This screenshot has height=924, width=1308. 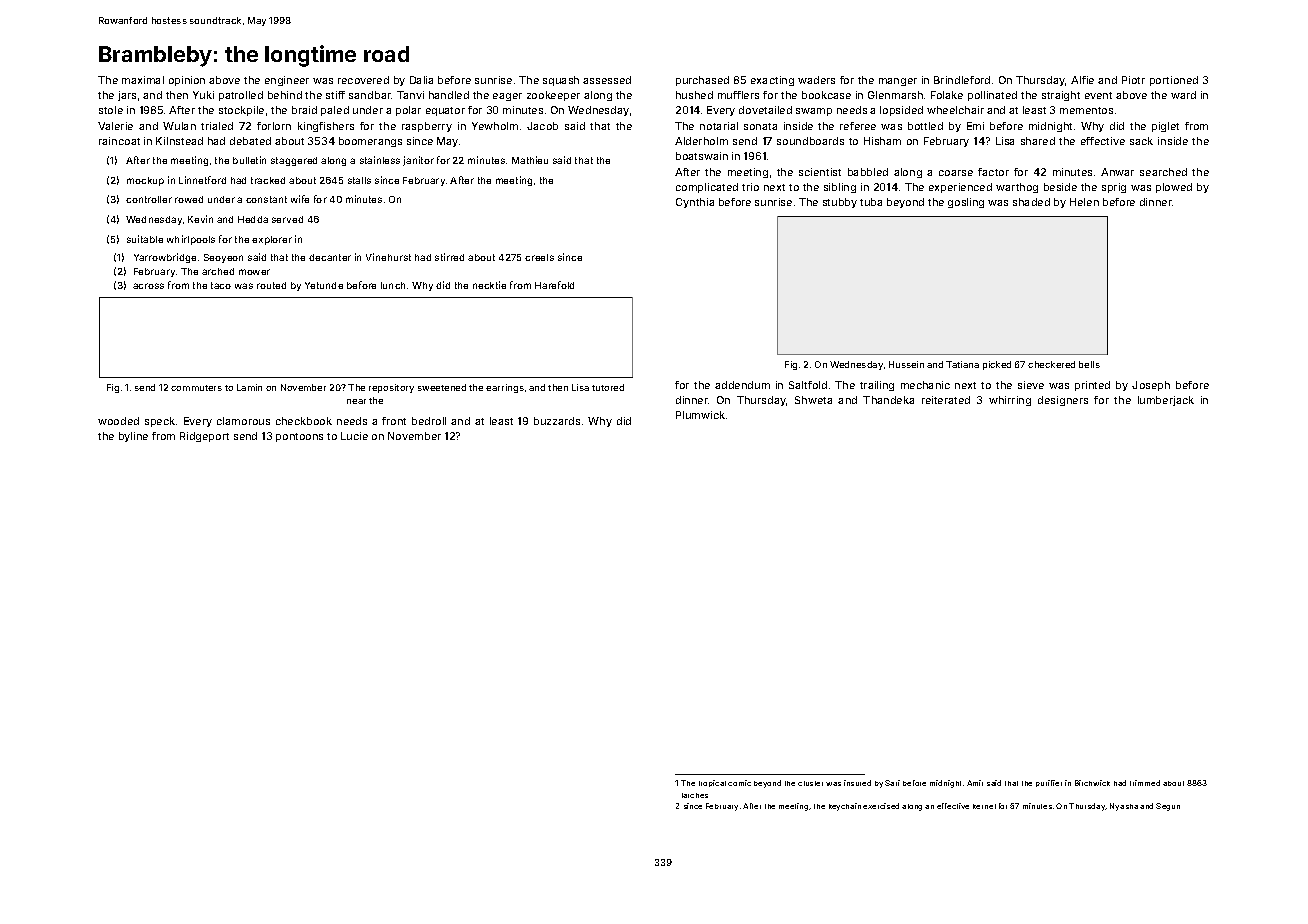 What do you see at coordinates (1031, 202) in the screenshot?
I see `shaded` at bounding box center [1031, 202].
